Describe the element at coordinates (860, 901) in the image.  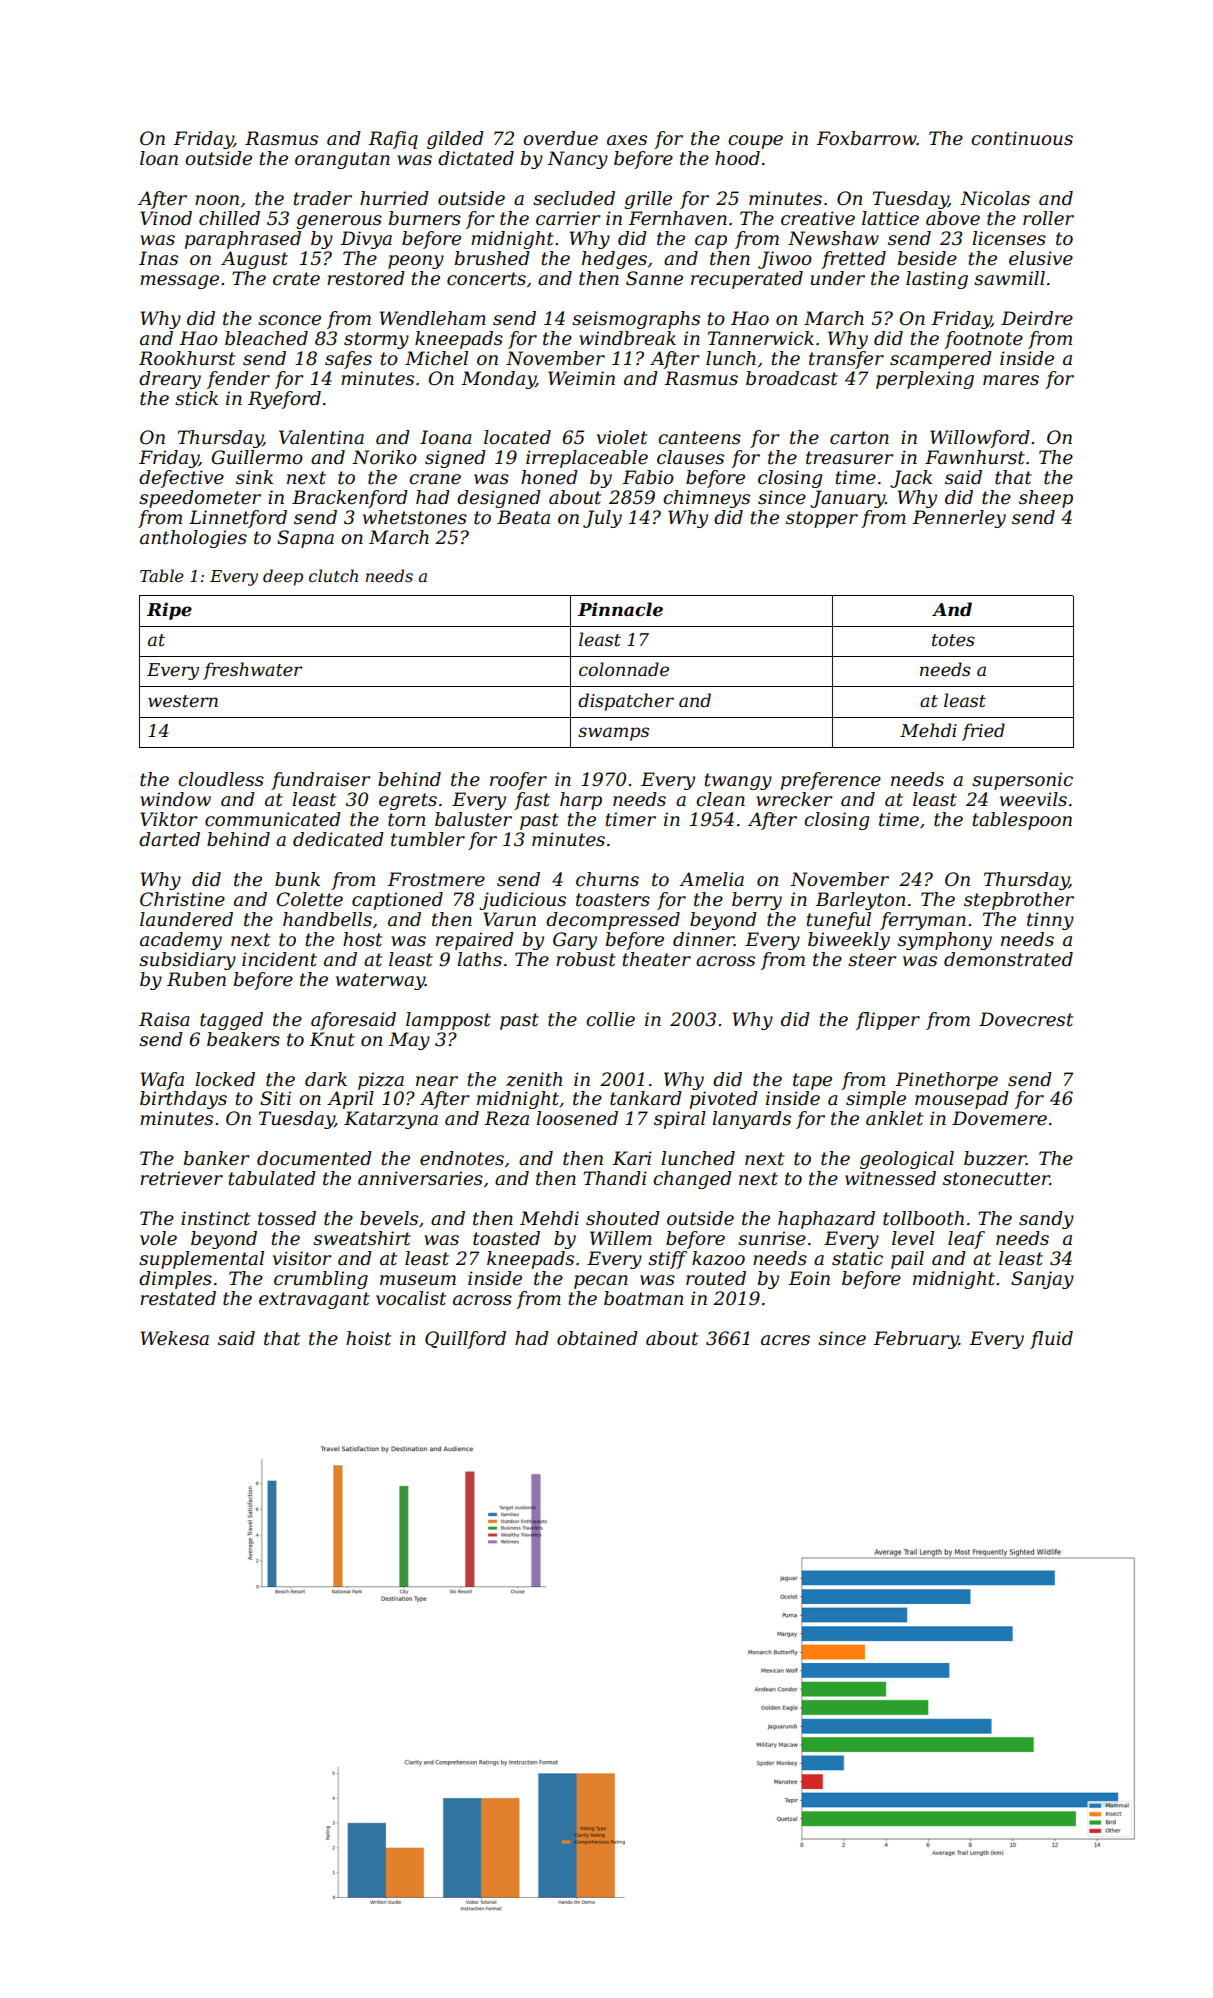
I see `Barleyton` at that location.
